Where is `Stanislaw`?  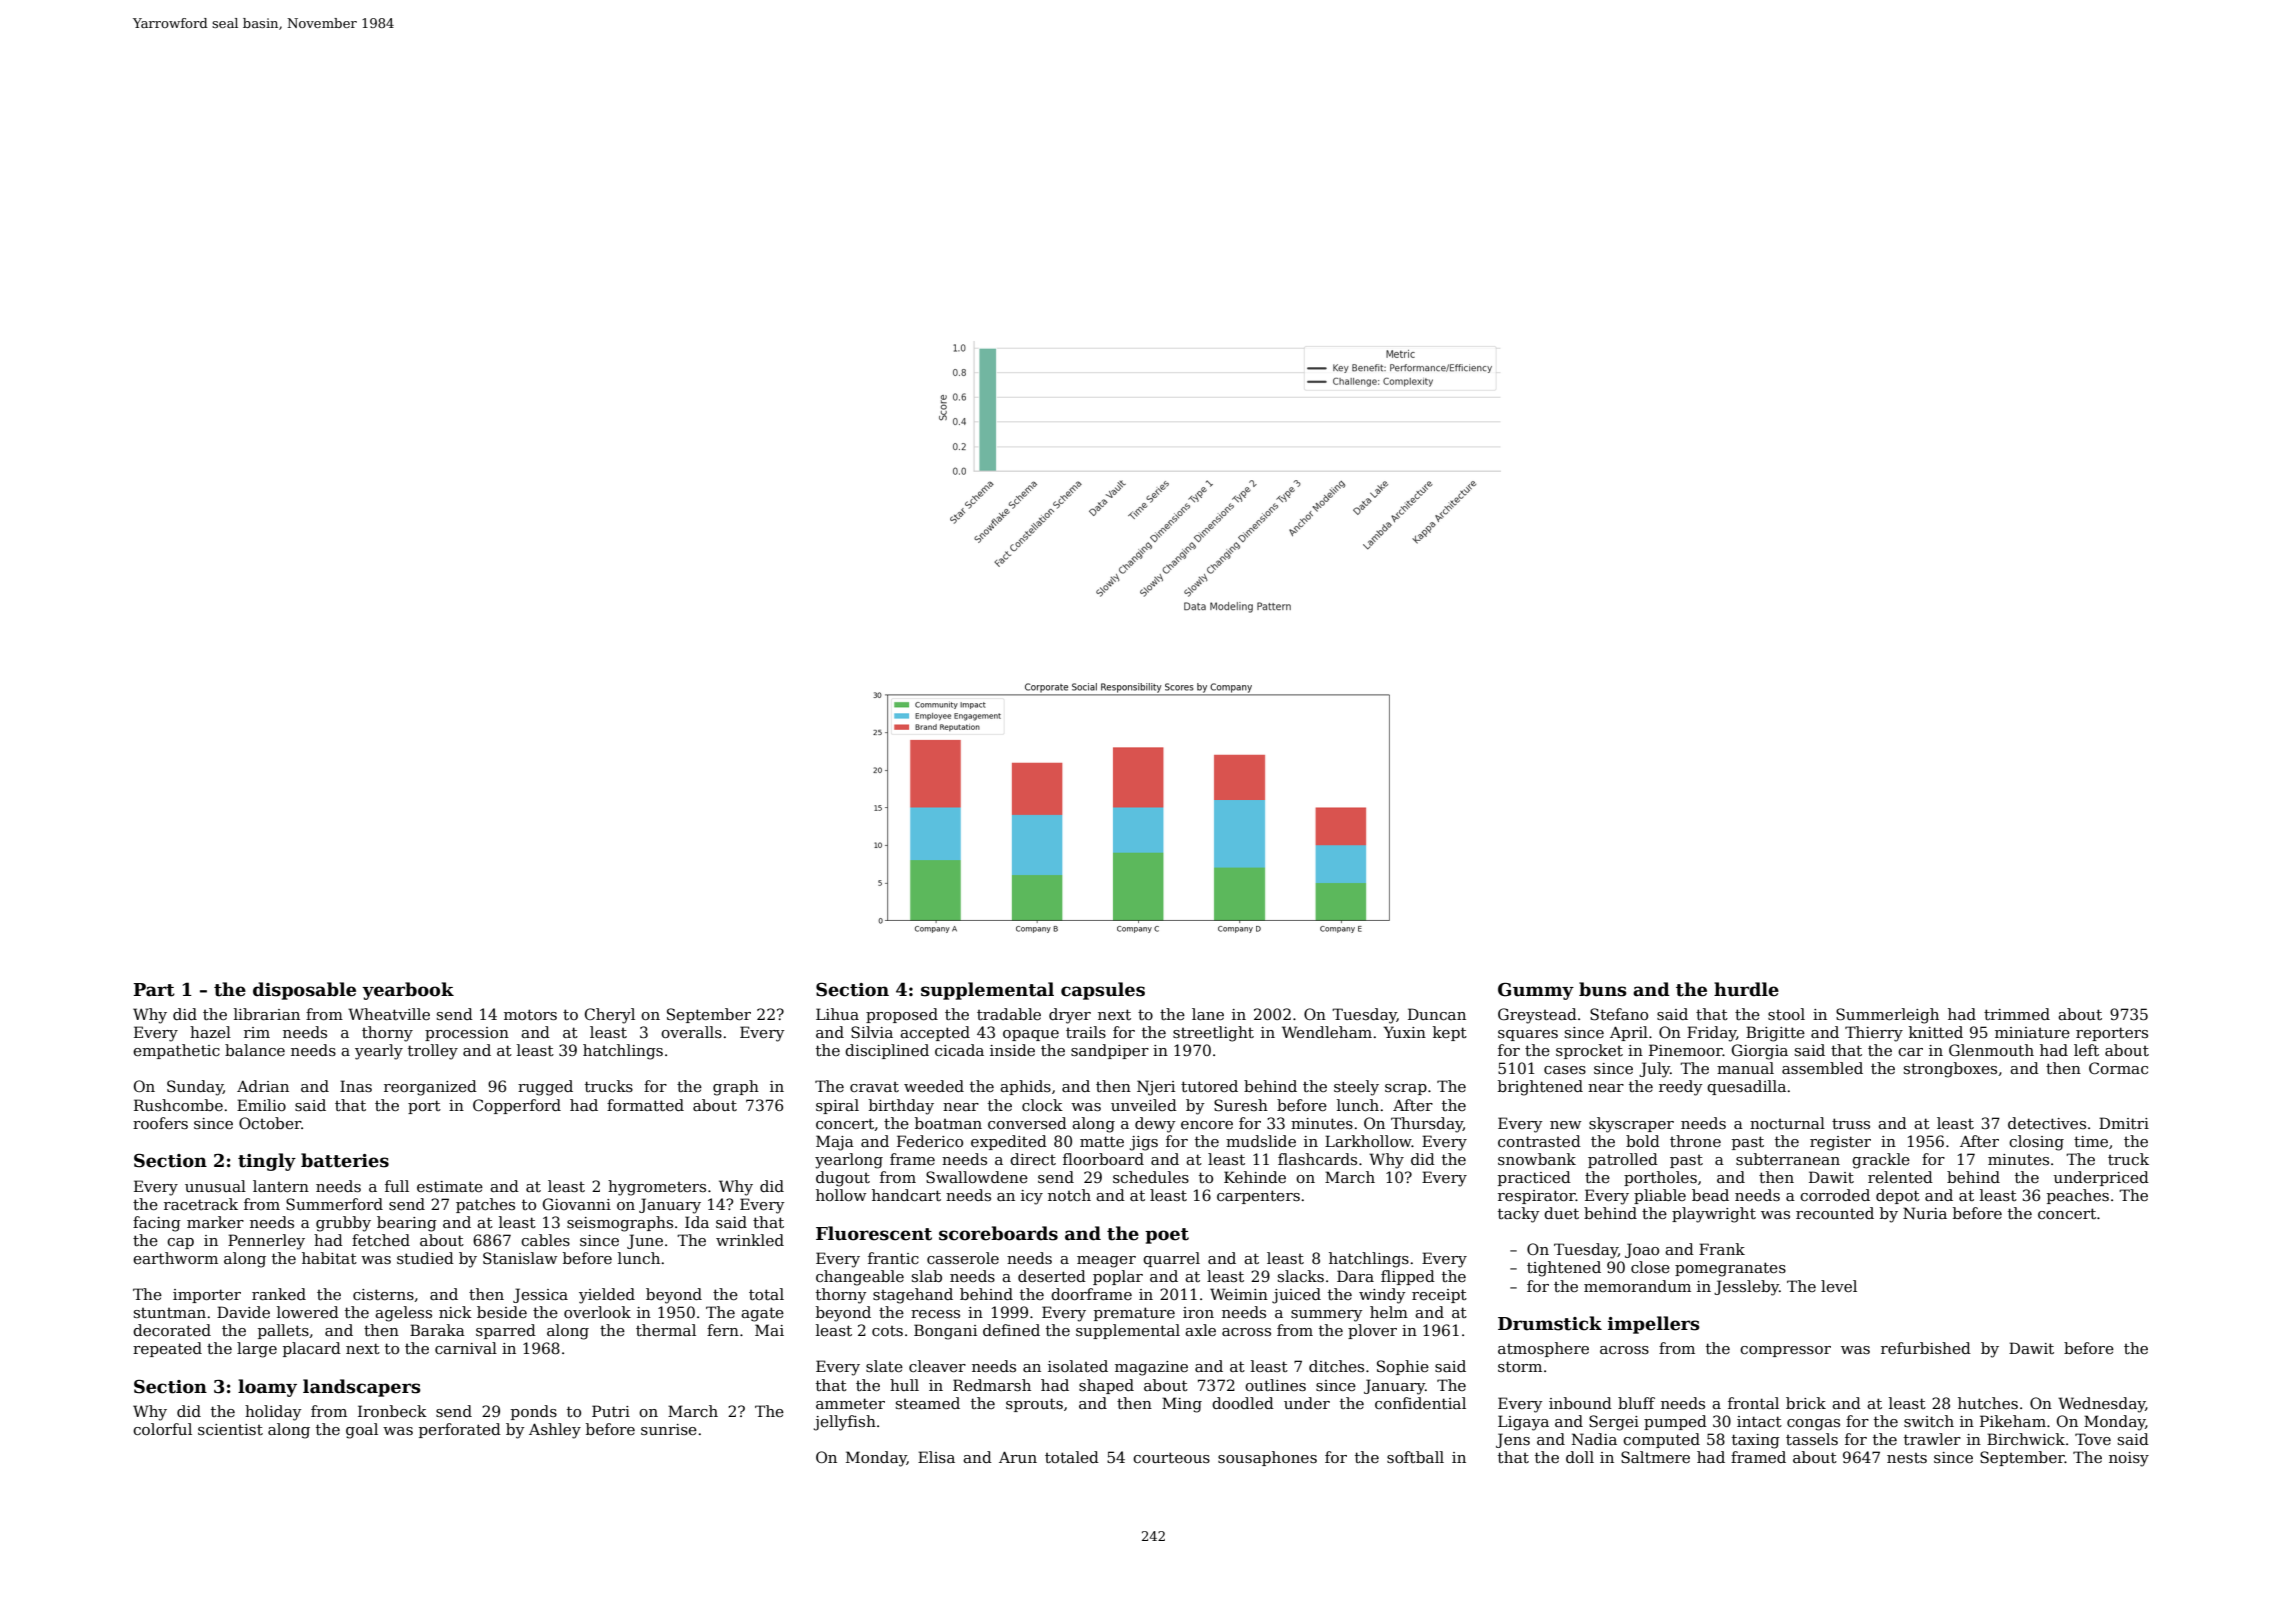
Stanislaw is located at coordinates (520, 1258).
